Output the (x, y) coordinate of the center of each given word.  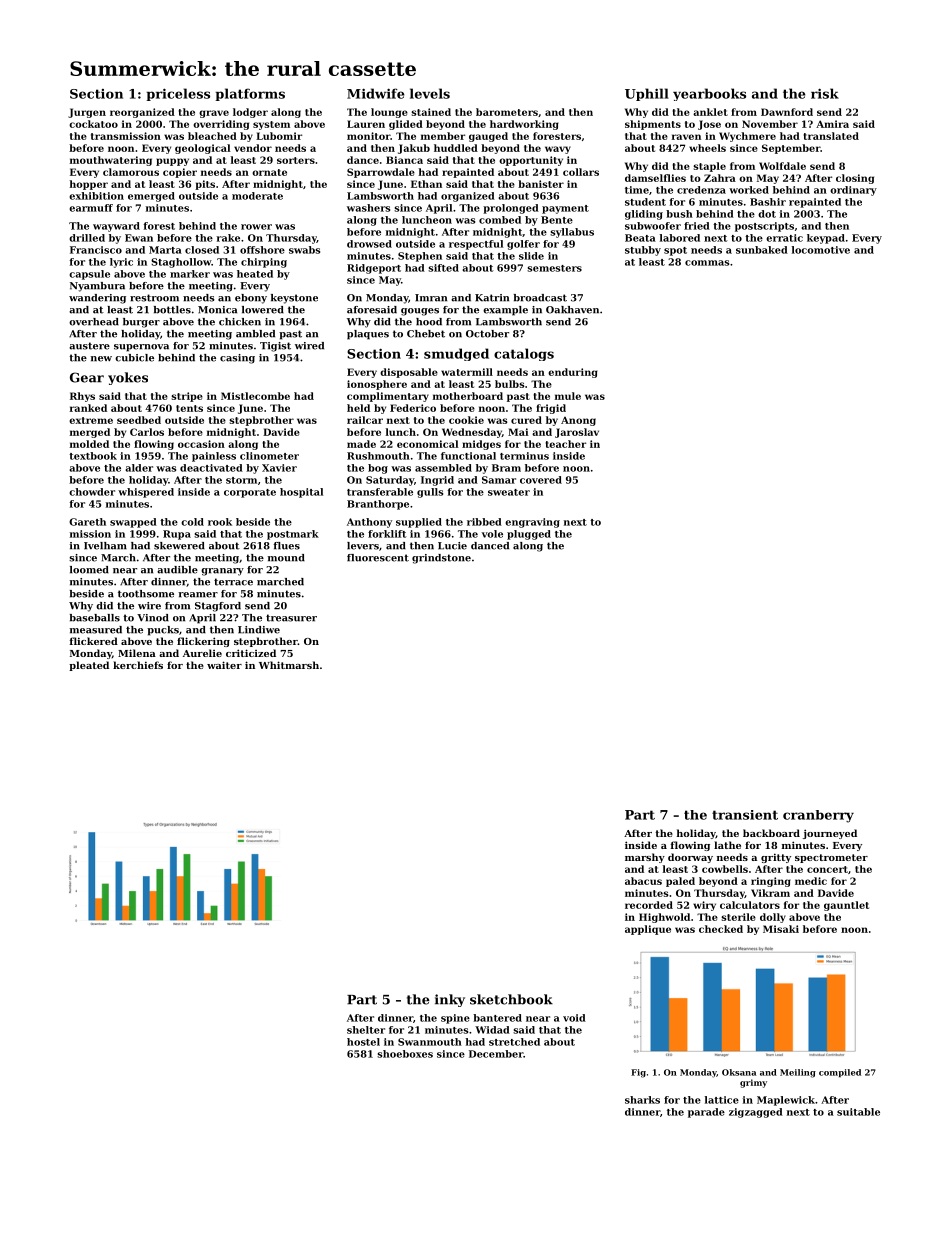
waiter (224, 665)
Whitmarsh (289, 665)
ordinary (853, 191)
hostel (363, 1042)
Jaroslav (577, 433)
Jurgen (87, 113)
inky (450, 1000)
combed (500, 220)
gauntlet (846, 906)
